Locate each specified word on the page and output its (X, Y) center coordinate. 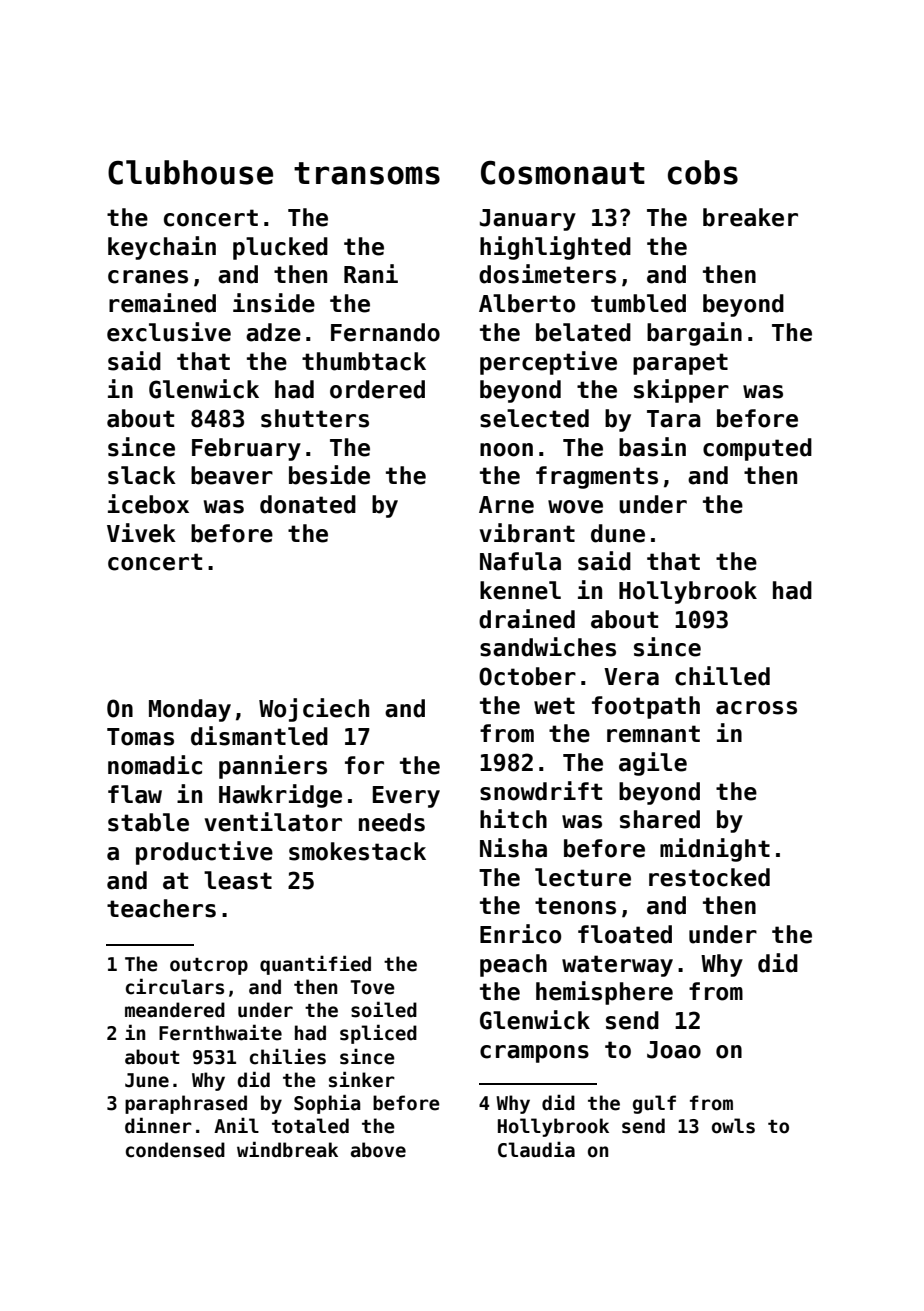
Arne (506, 505)
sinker (362, 1079)
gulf (654, 1104)
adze (273, 332)
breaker (750, 217)
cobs (703, 172)
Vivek (141, 533)
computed (757, 449)
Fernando (385, 332)
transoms (367, 173)
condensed (175, 1150)
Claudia (536, 1149)
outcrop (209, 966)
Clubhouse (190, 172)
